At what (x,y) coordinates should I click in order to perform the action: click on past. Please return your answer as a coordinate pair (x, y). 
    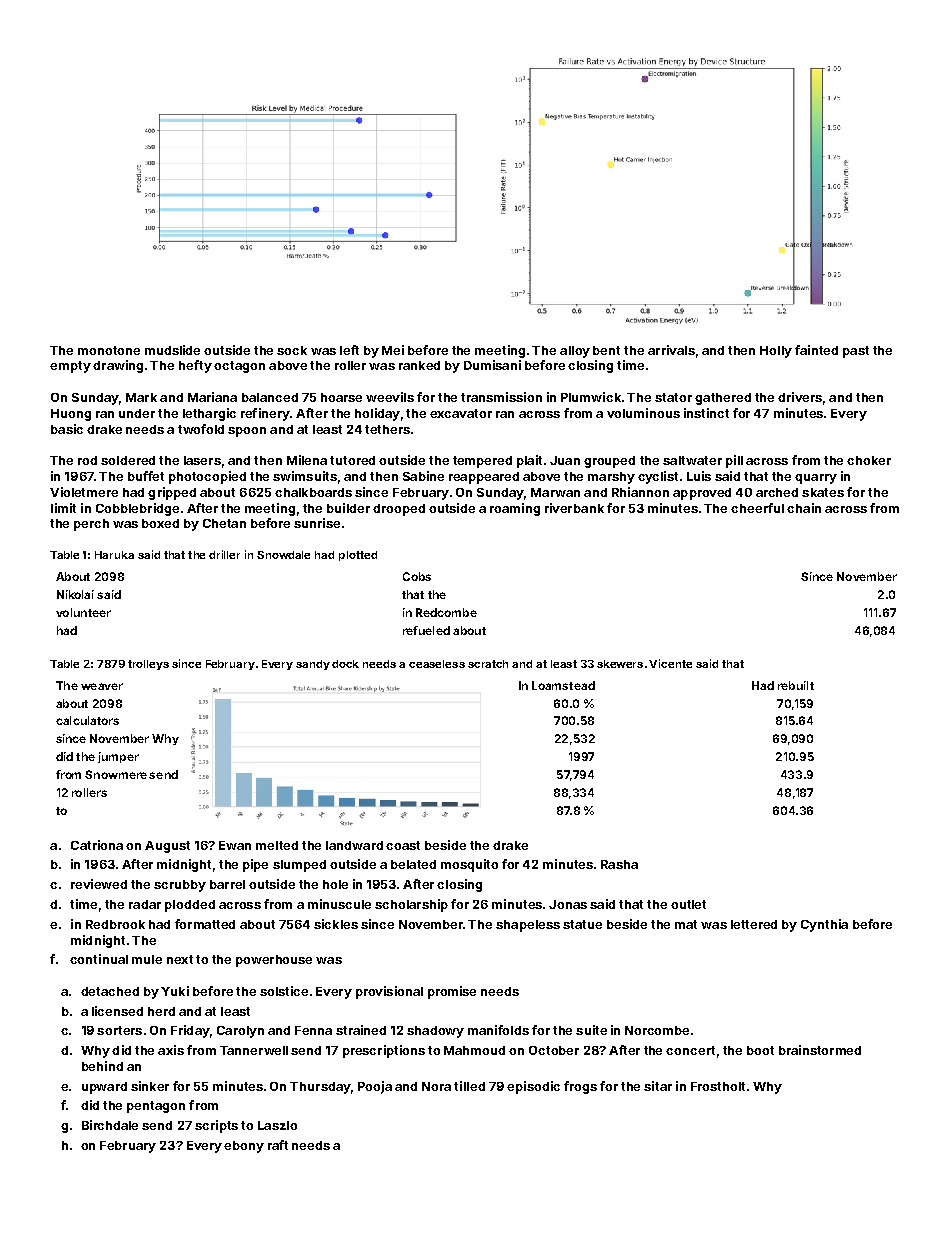
    Looking at the image, I should click on (856, 352).
